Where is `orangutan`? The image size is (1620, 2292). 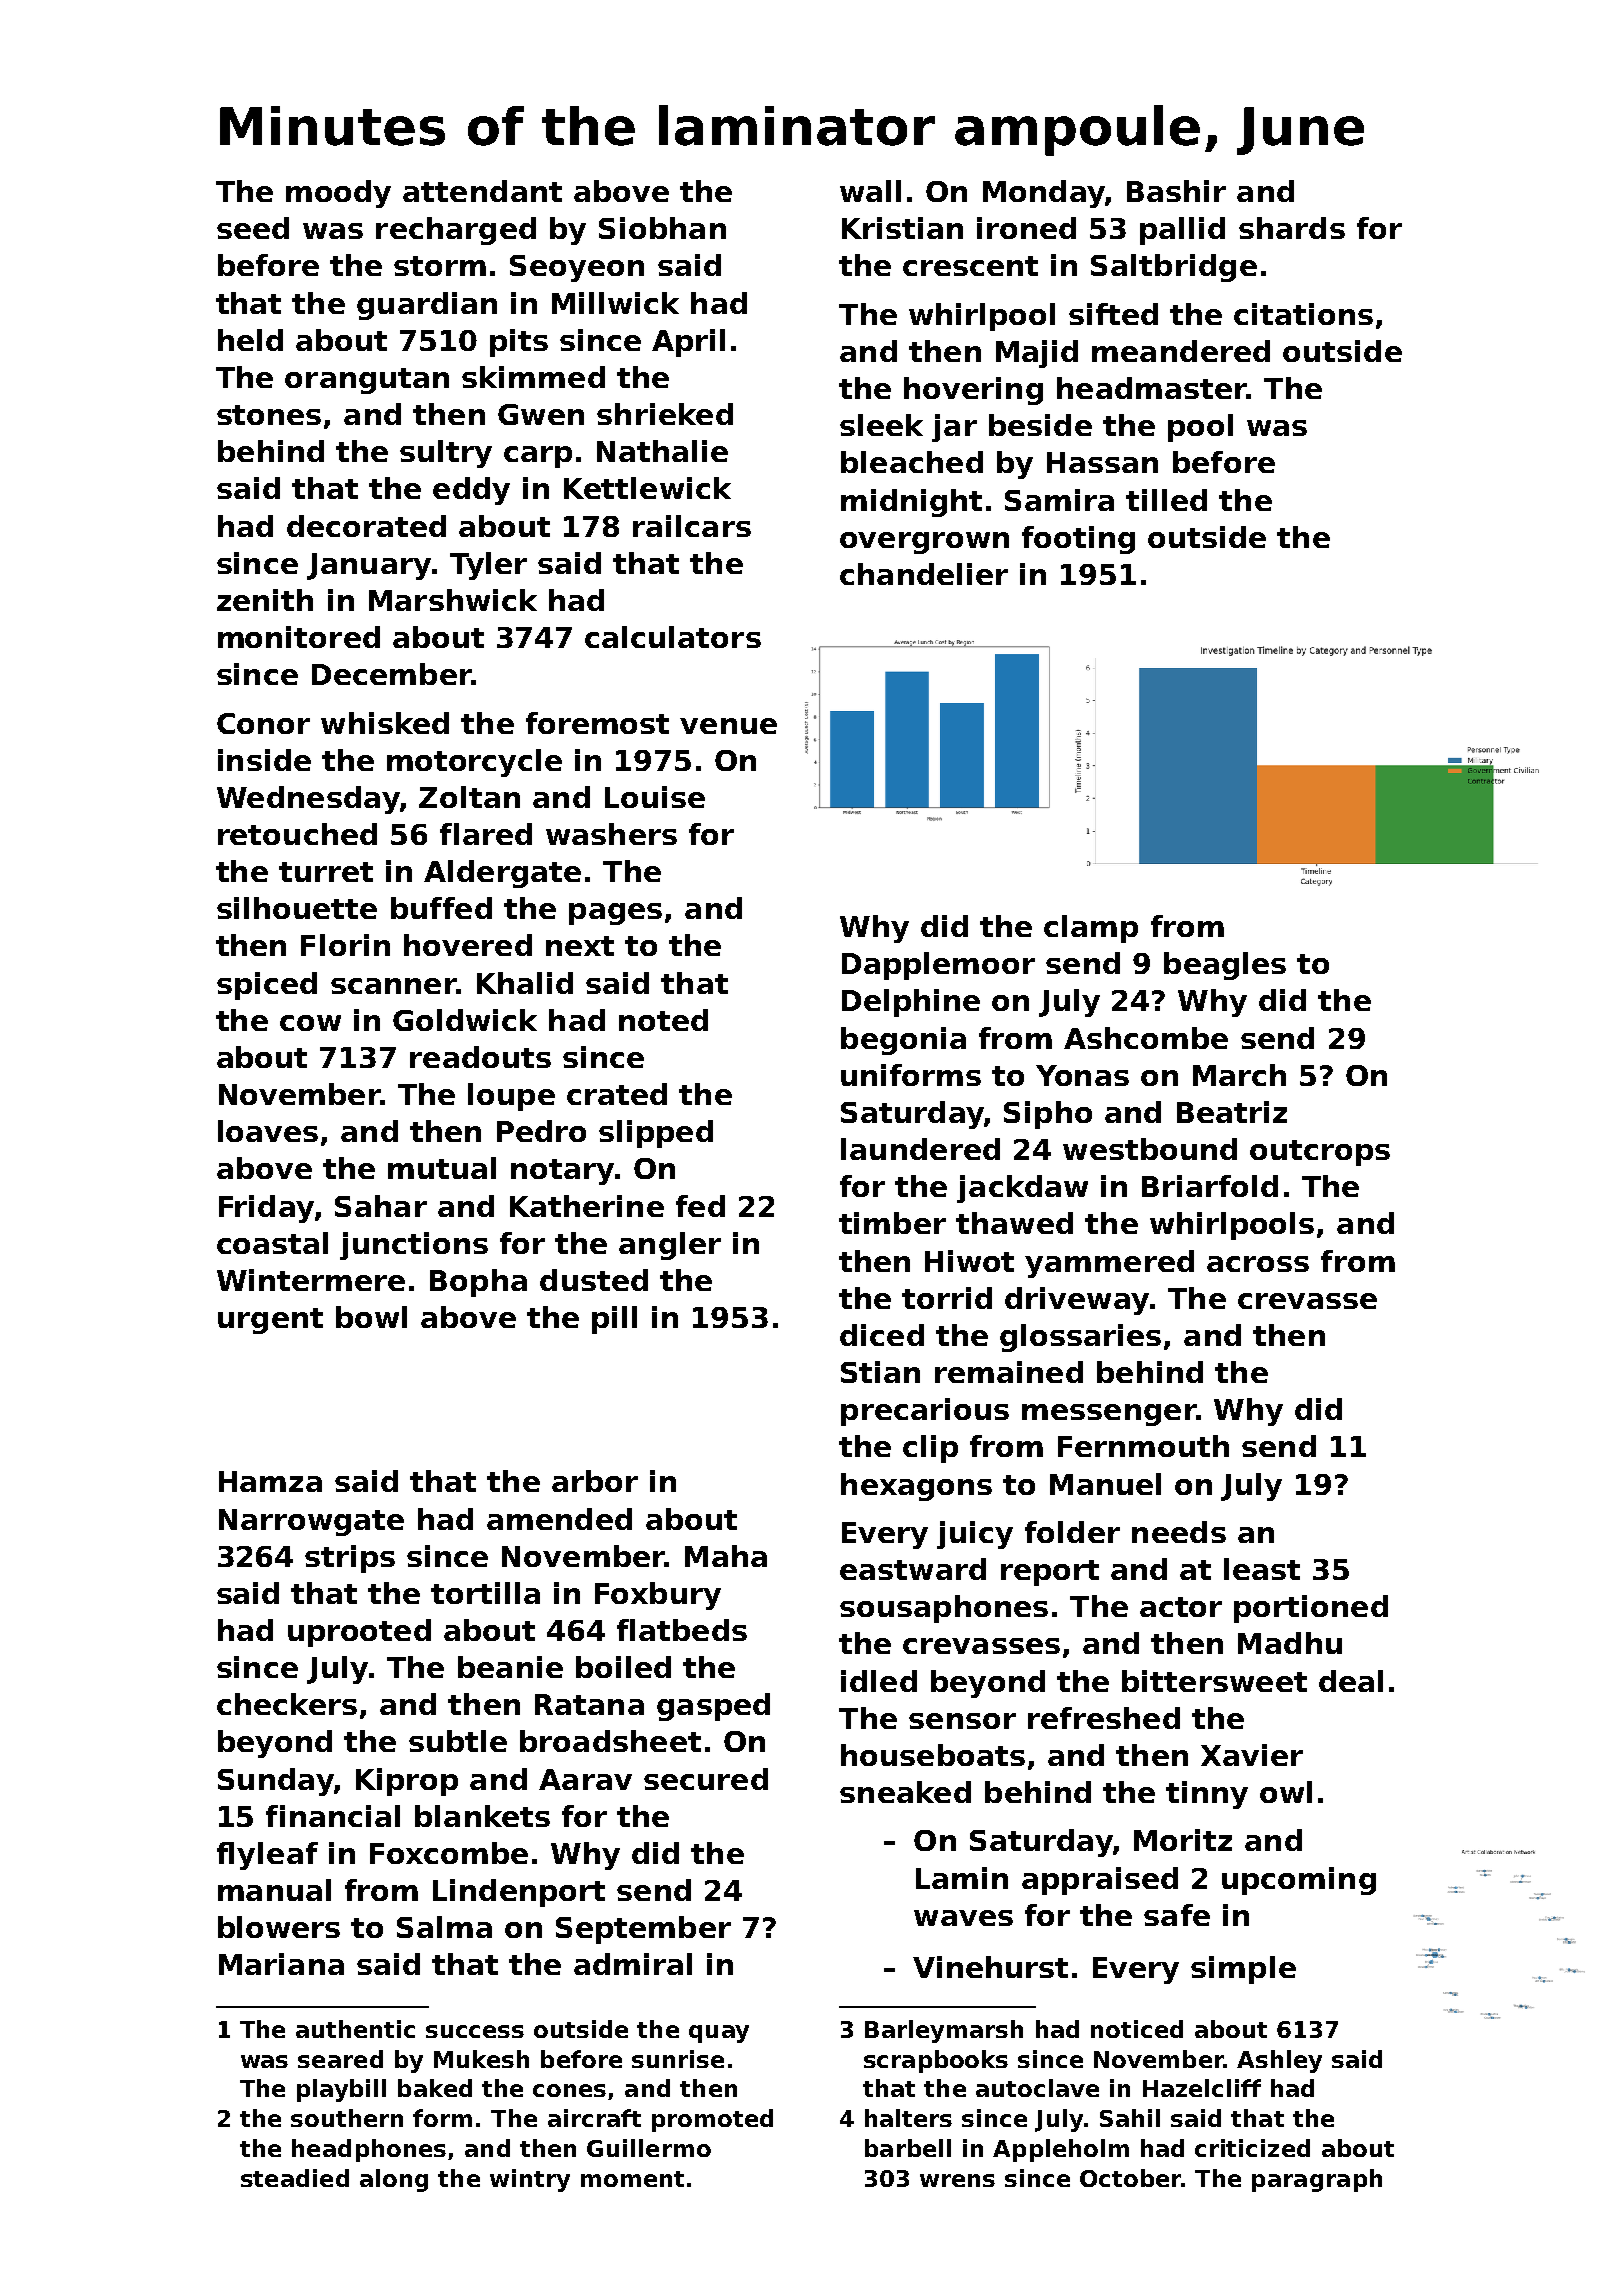
orangutan is located at coordinates (367, 381).
